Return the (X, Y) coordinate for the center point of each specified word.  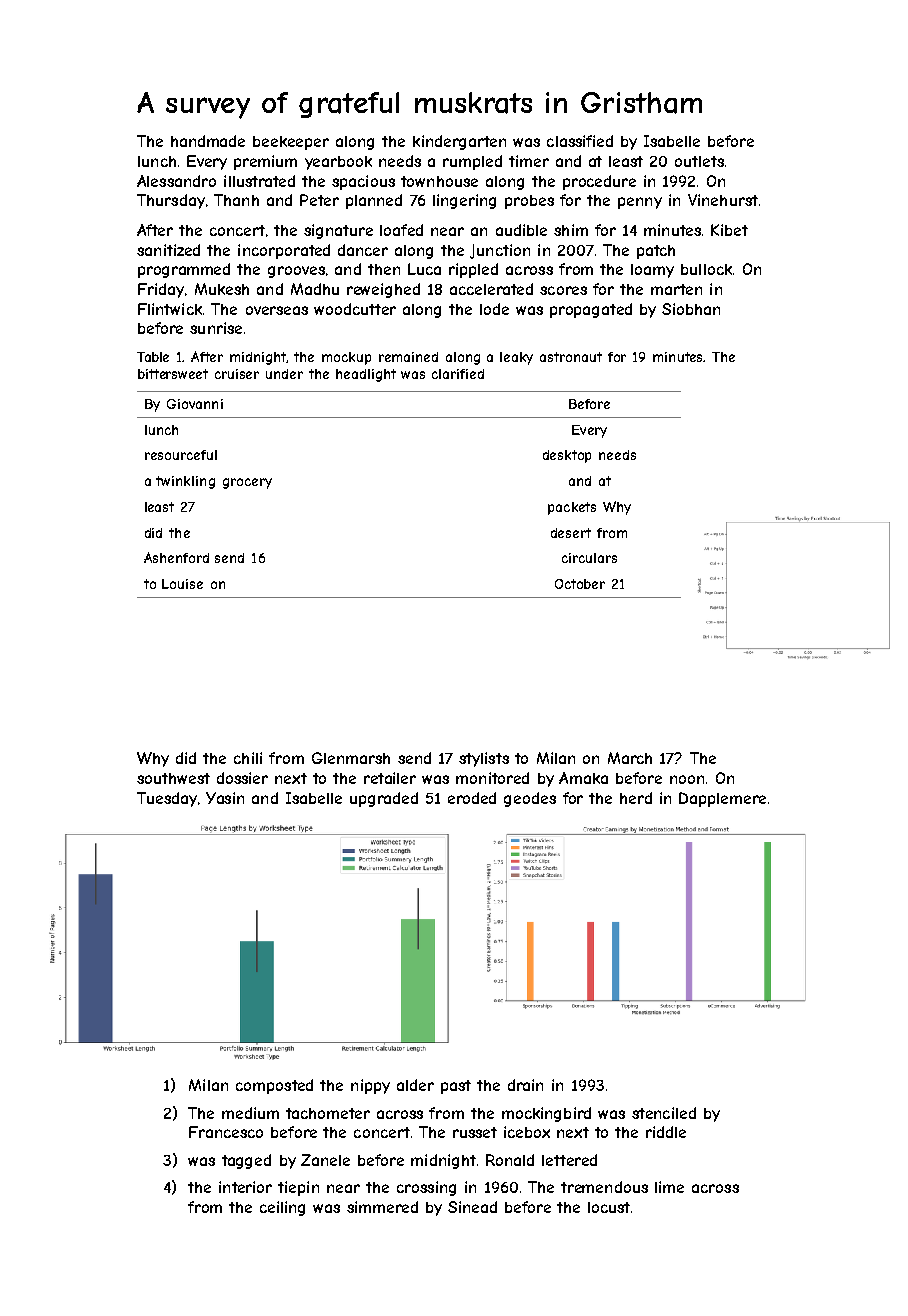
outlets (699, 161)
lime (669, 1187)
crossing (426, 1188)
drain (525, 1085)
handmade (208, 141)
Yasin (225, 798)
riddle (666, 1132)
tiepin (298, 1188)
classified (580, 141)
